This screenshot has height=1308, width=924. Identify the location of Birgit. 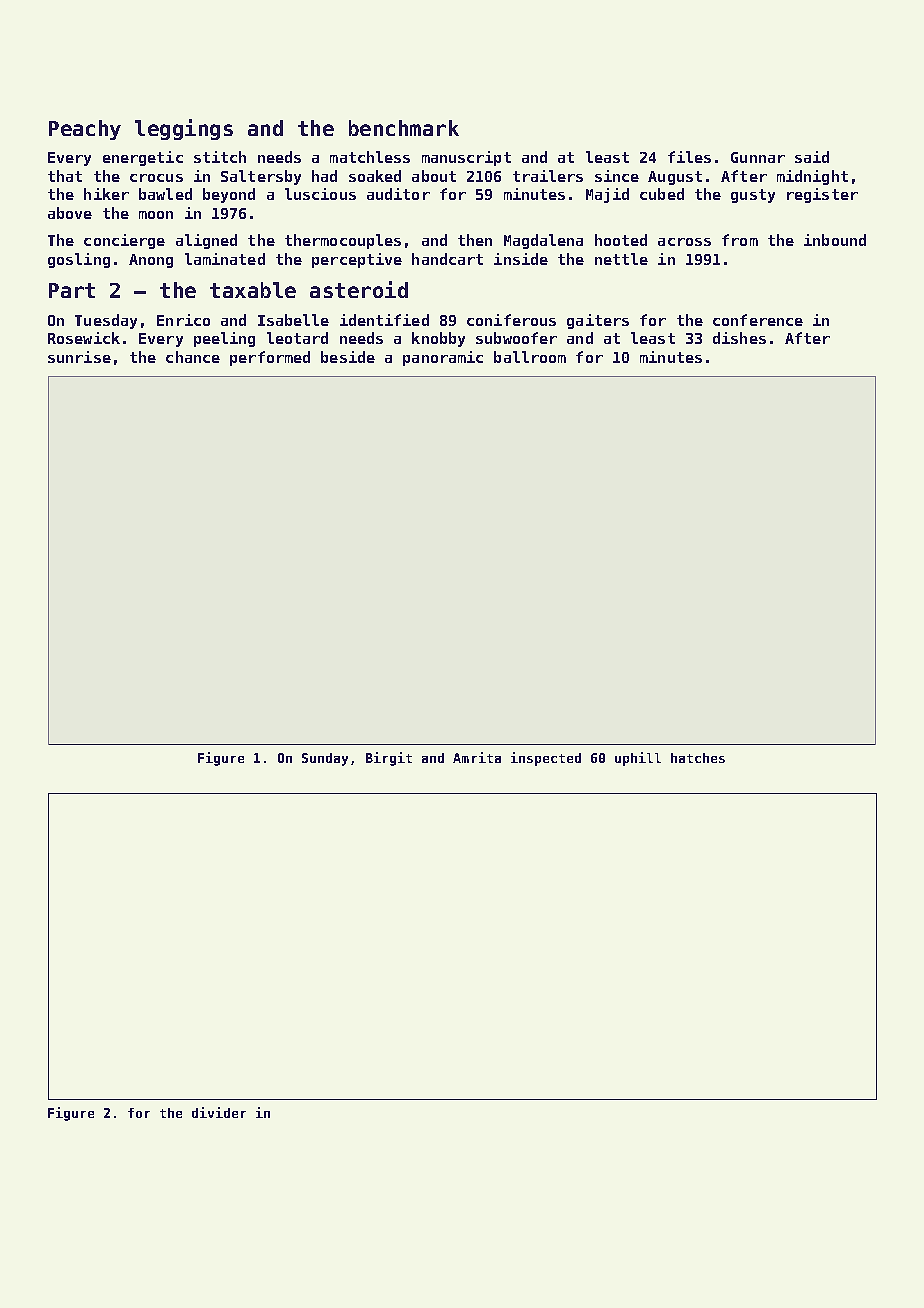
(389, 759).
